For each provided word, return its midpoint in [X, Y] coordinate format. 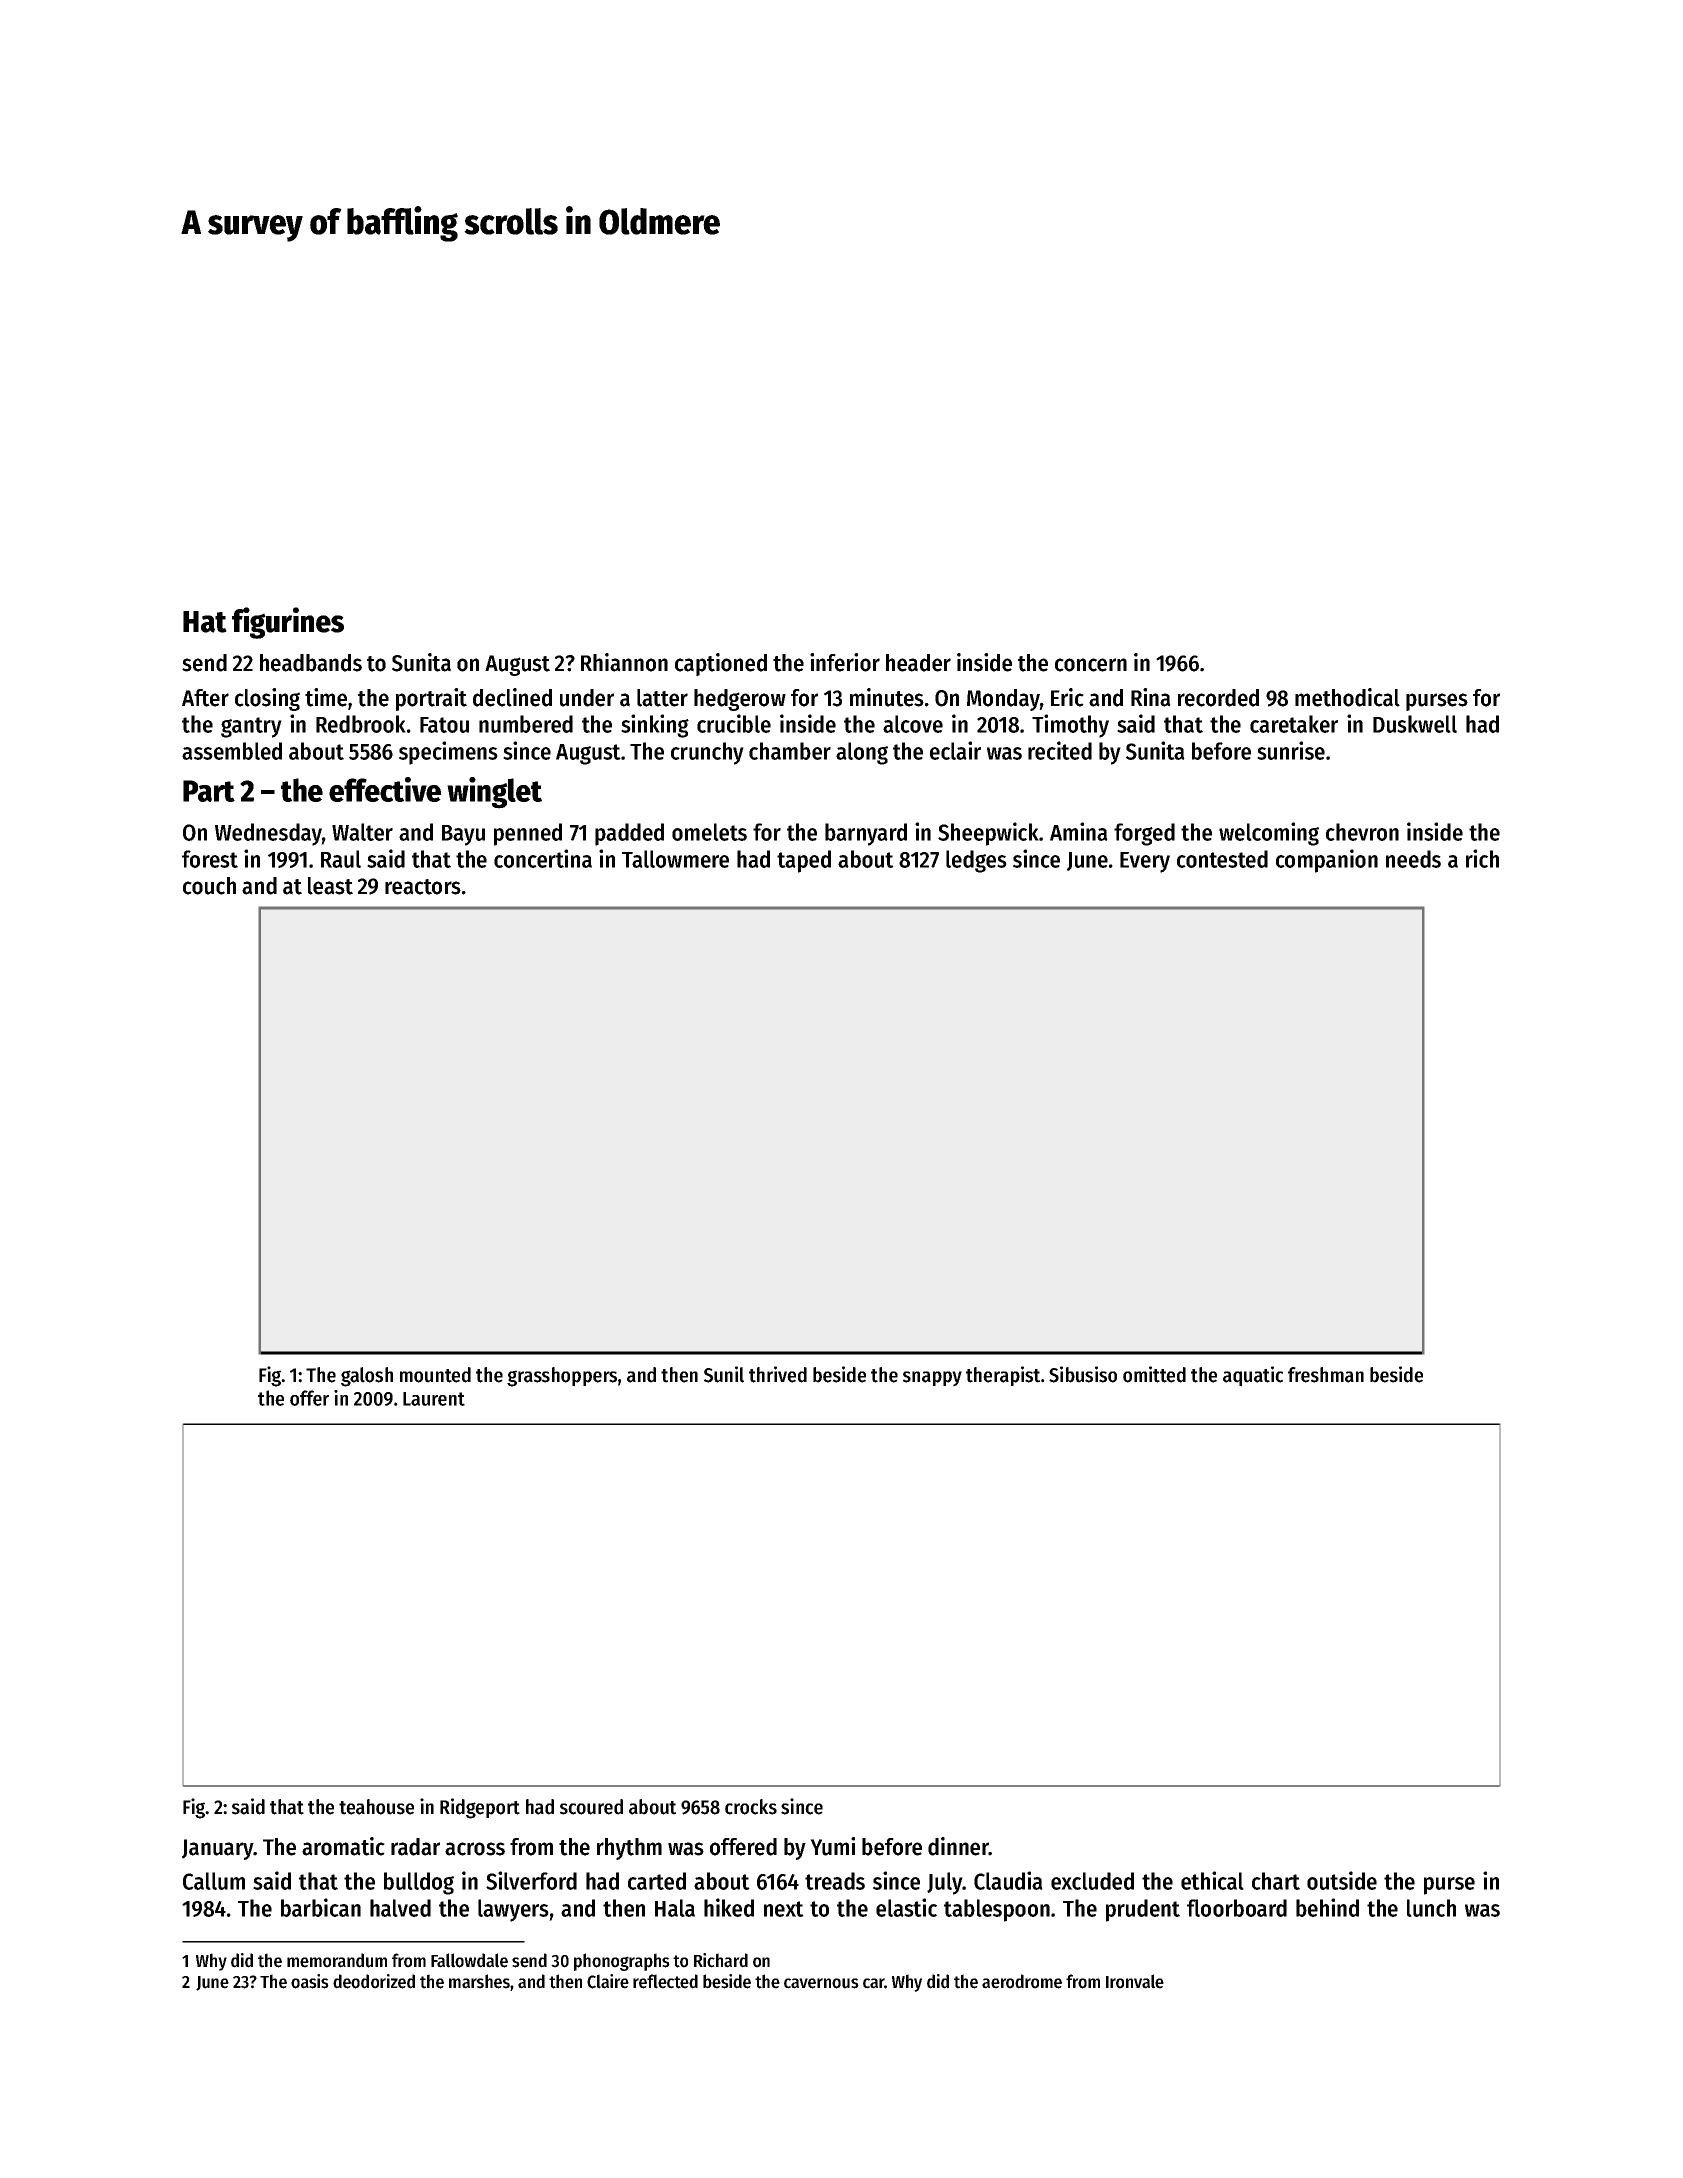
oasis [310, 1981]
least [330, 886]
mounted [435, 1375]
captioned [721, 664]
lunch [1431, 1908]
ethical [1212, 1880]
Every [1145, 862]
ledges [976, 861]
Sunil [724, 1374]
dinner [958, 1846]
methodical [1347, 697]
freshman [1326, 1375]
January [218, 1849]
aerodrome [1022, 1981]
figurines [288, 623]
